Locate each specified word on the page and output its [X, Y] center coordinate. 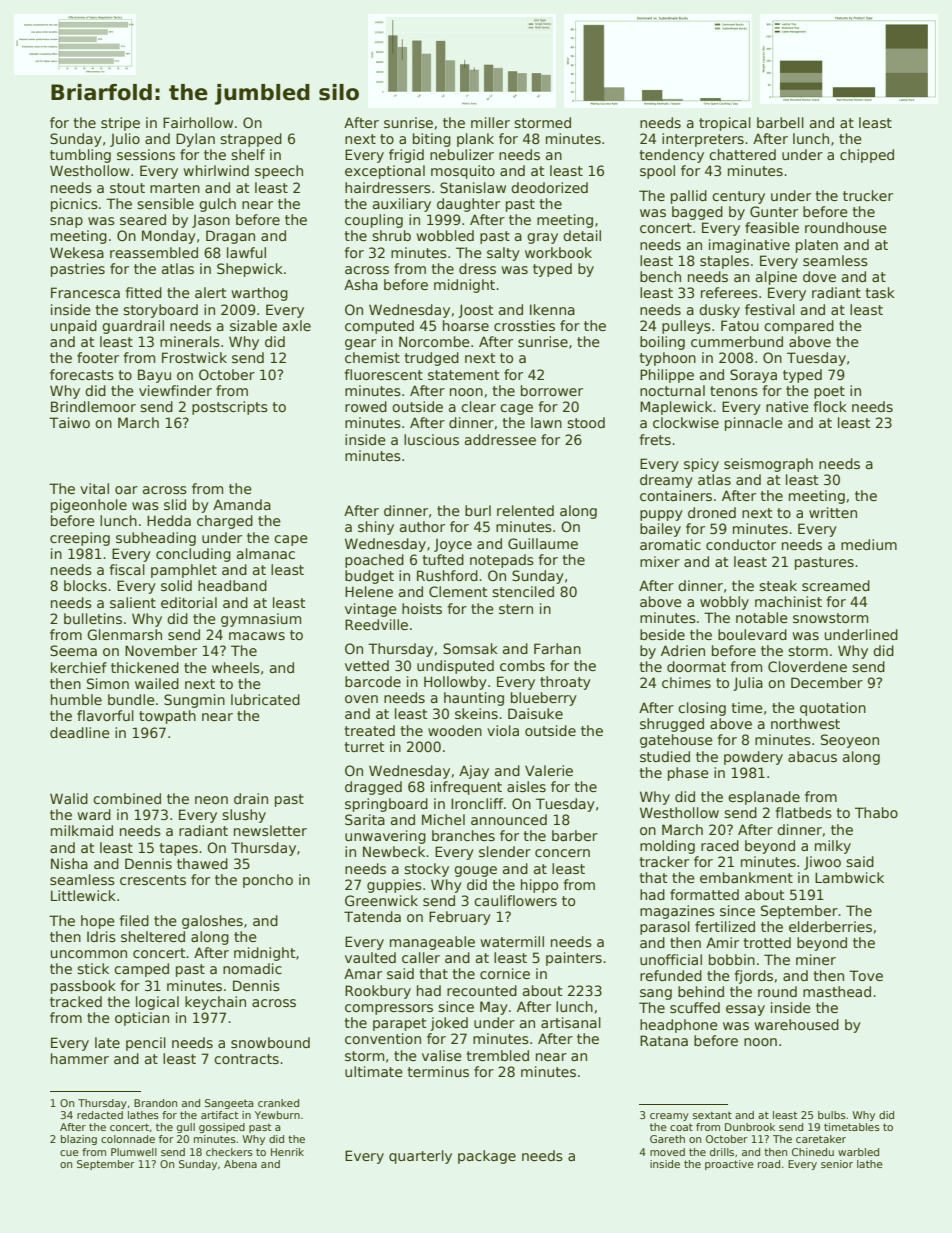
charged [225, 522]
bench [660, 276]
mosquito [463, 172]
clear [478, 406]
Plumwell [134, 1152]
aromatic [670, 544]
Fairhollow [198, 122]
